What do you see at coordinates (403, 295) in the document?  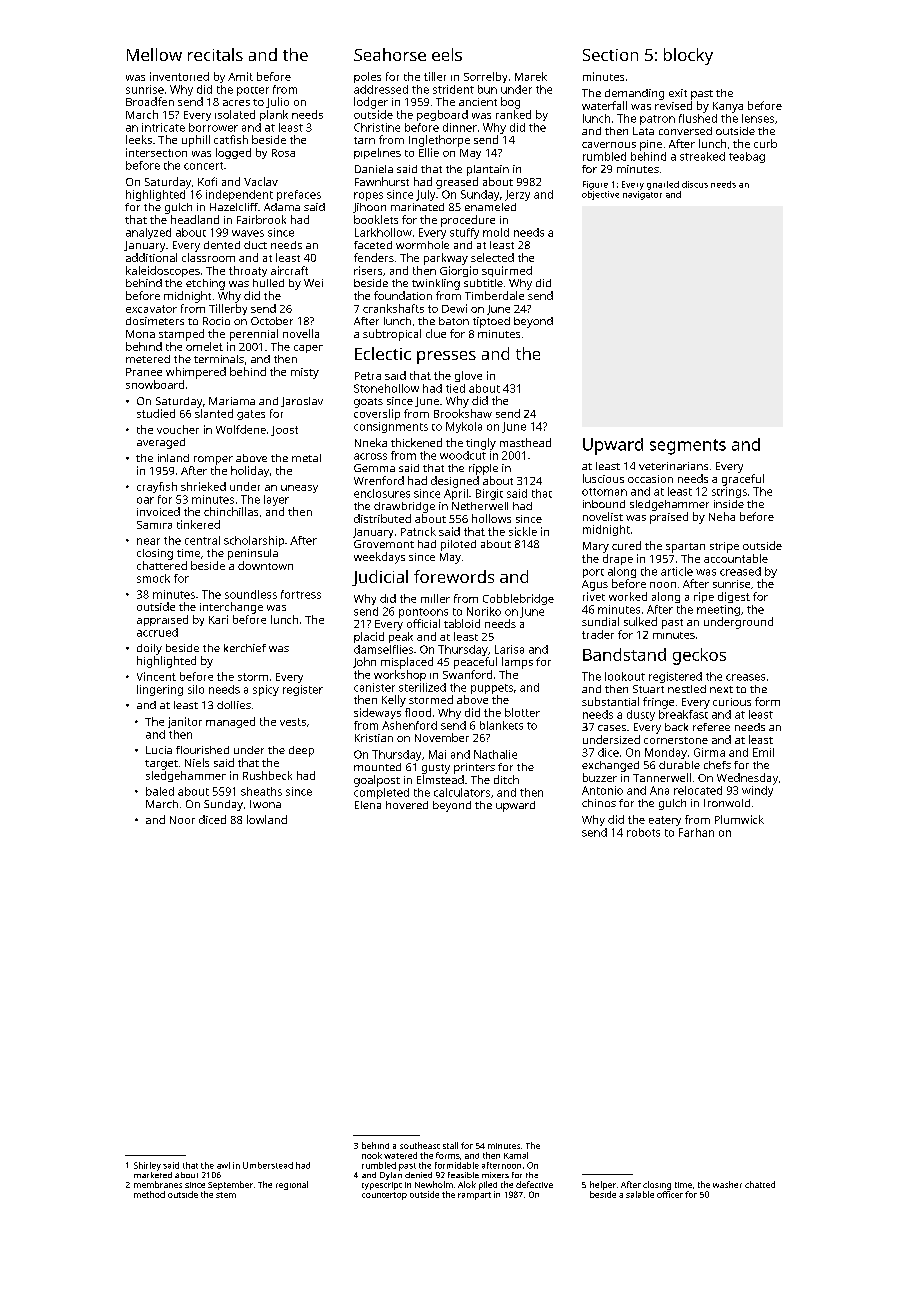 I see `foundation` at bounding box center [403, 295].
